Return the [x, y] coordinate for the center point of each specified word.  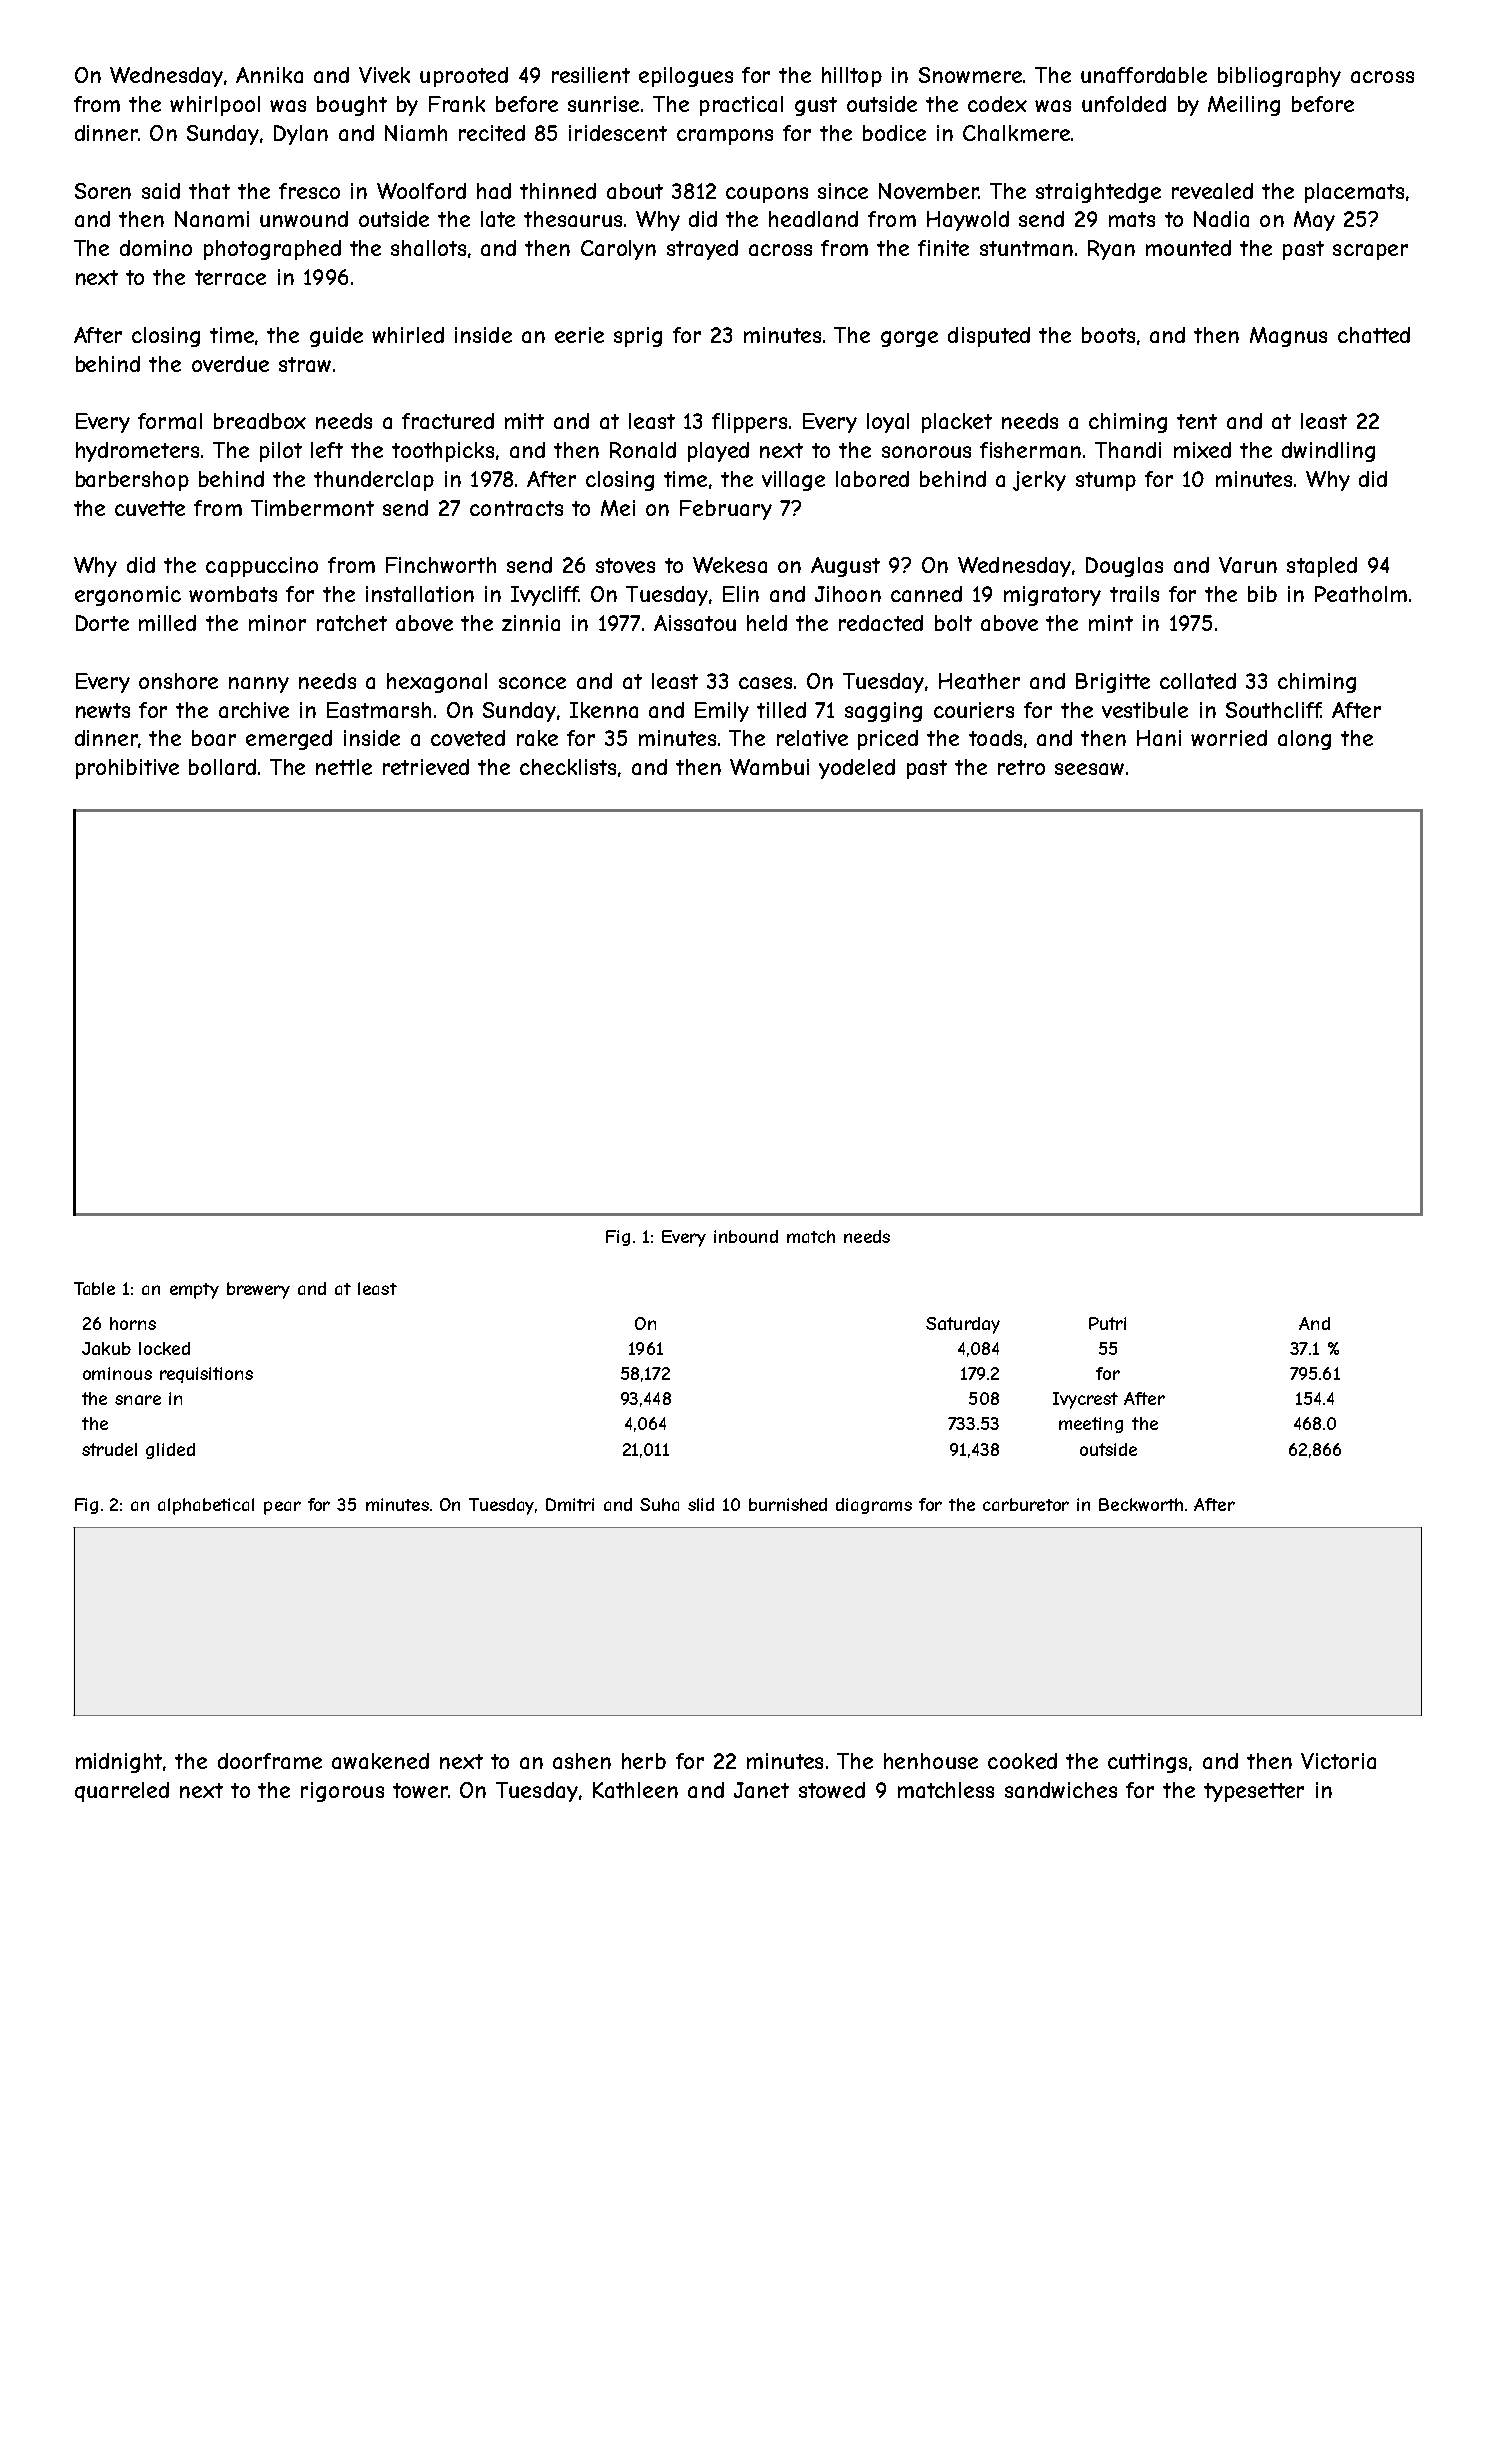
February [726, 510]
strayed [702, 250]
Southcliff [1273, 710]
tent [1197, 421]
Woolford [421, 191]
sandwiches [1061, 1790]
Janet [761, 1790]
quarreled [122, 1792]
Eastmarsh [379, 710]
